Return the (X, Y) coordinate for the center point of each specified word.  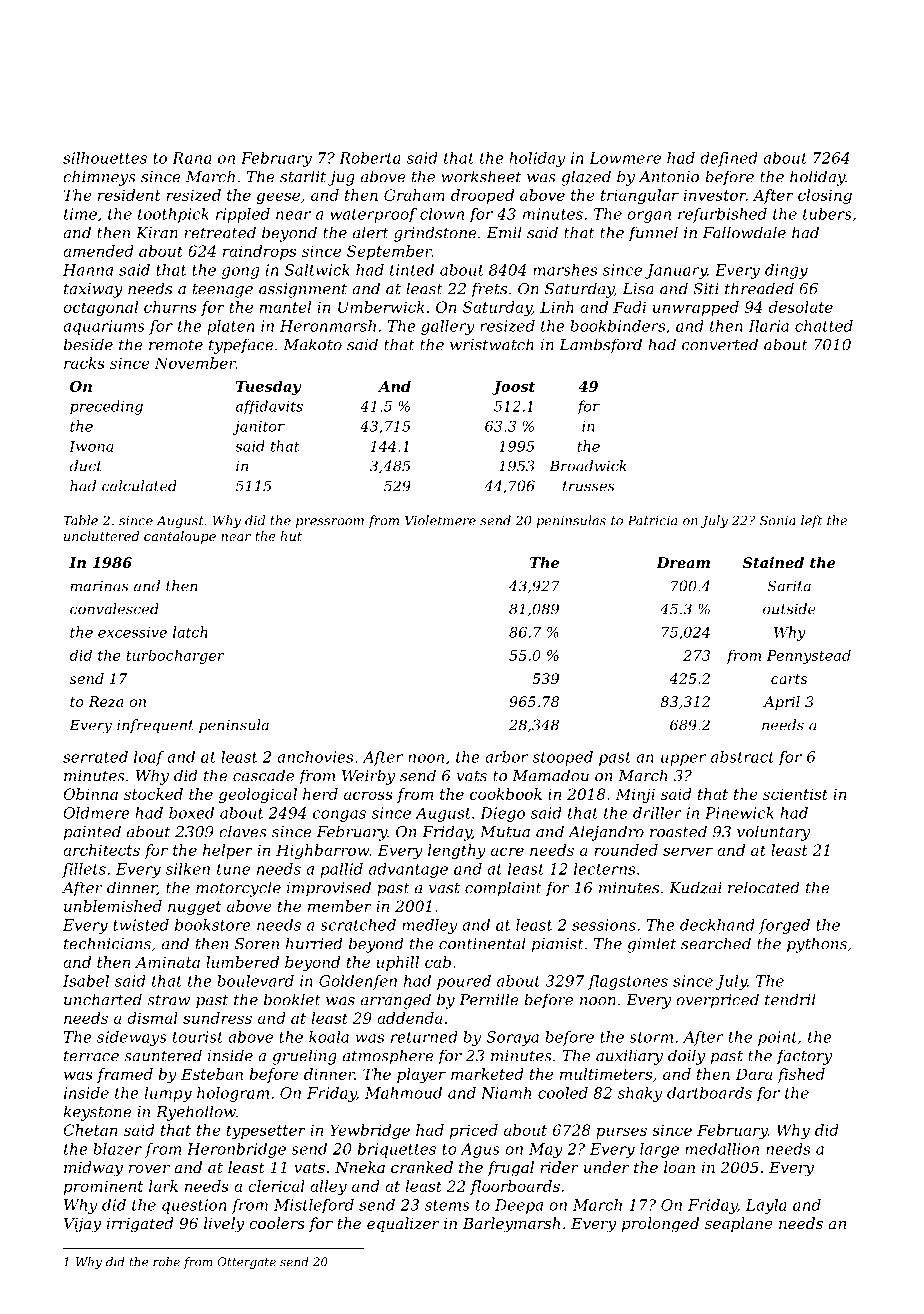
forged (784, 926)
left (811, 521)
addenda (409, 1018)
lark (163, 1186)
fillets (84, 870)
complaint (503, 889)
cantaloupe (180, 537)
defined (729, 159)
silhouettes (105, 158)
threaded (759, 288)
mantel (285, 307)
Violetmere (440, 520)
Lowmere (625, 158)
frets (489, 290)
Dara (753, 1074)
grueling (304, 1057)
